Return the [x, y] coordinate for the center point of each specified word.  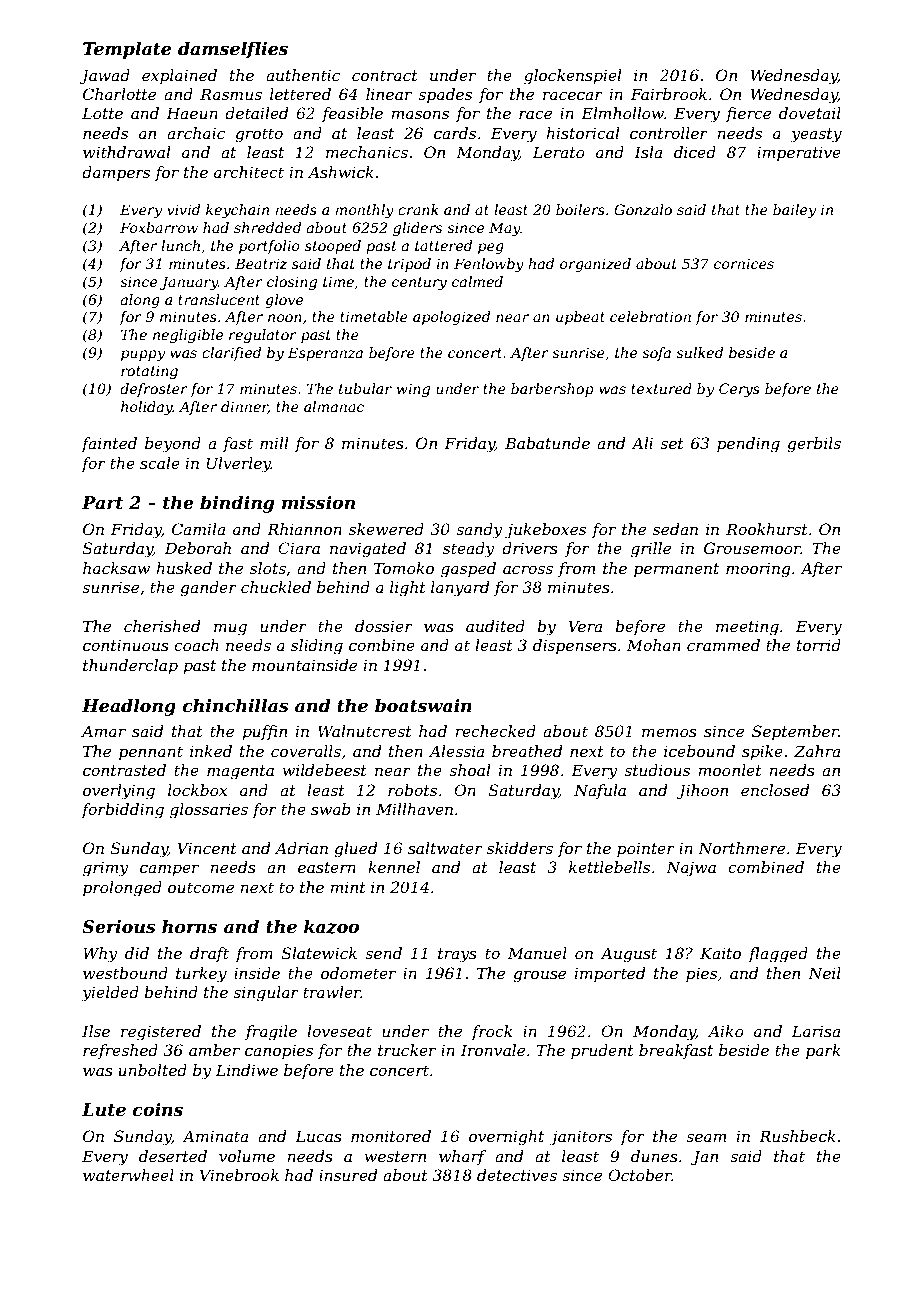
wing [413, 390]
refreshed [120, 1051]
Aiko [726, 1031]
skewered [386, 529]
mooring [758, 570]
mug [230, 629]
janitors [581, 1138]
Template [127, 50]
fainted [109, 444]
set [672, 443]
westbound [125, 973]
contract [385, 75]
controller [669, 133]
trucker [407, 1050]
